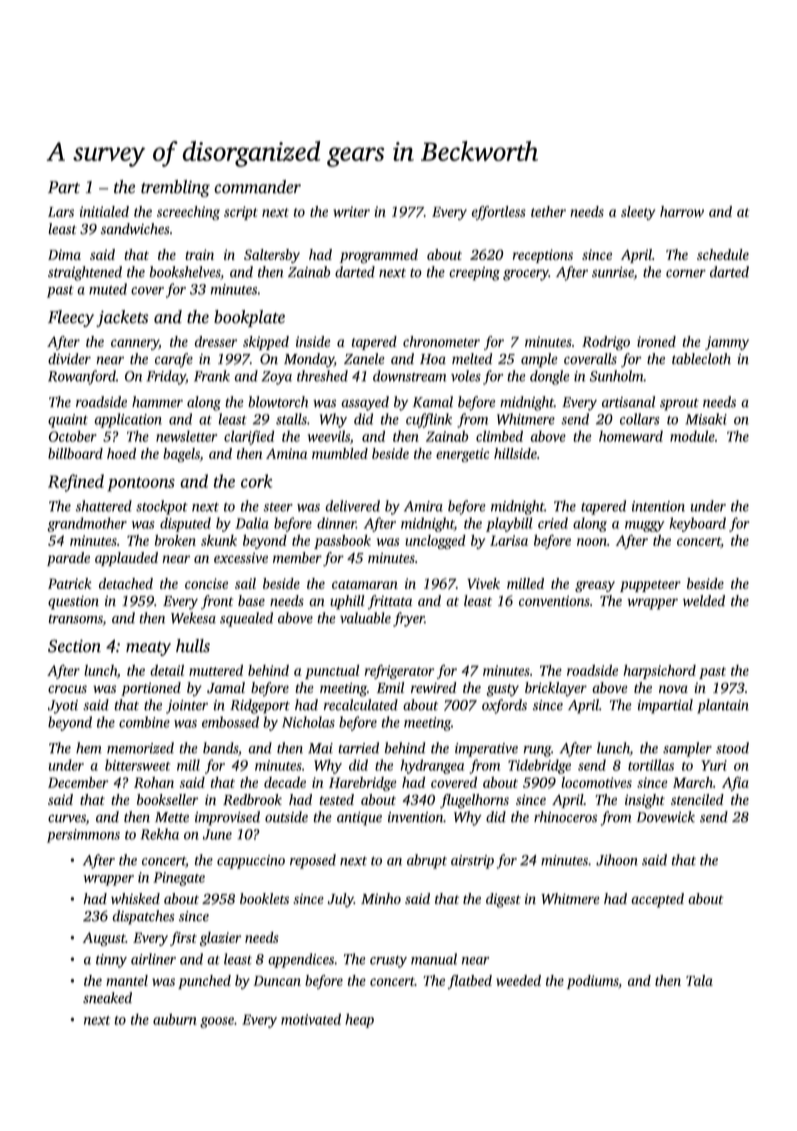  What do you see at coordinates (699, 980) in the screenshot?
I see `Tala` at bounding box center [699, 980].
